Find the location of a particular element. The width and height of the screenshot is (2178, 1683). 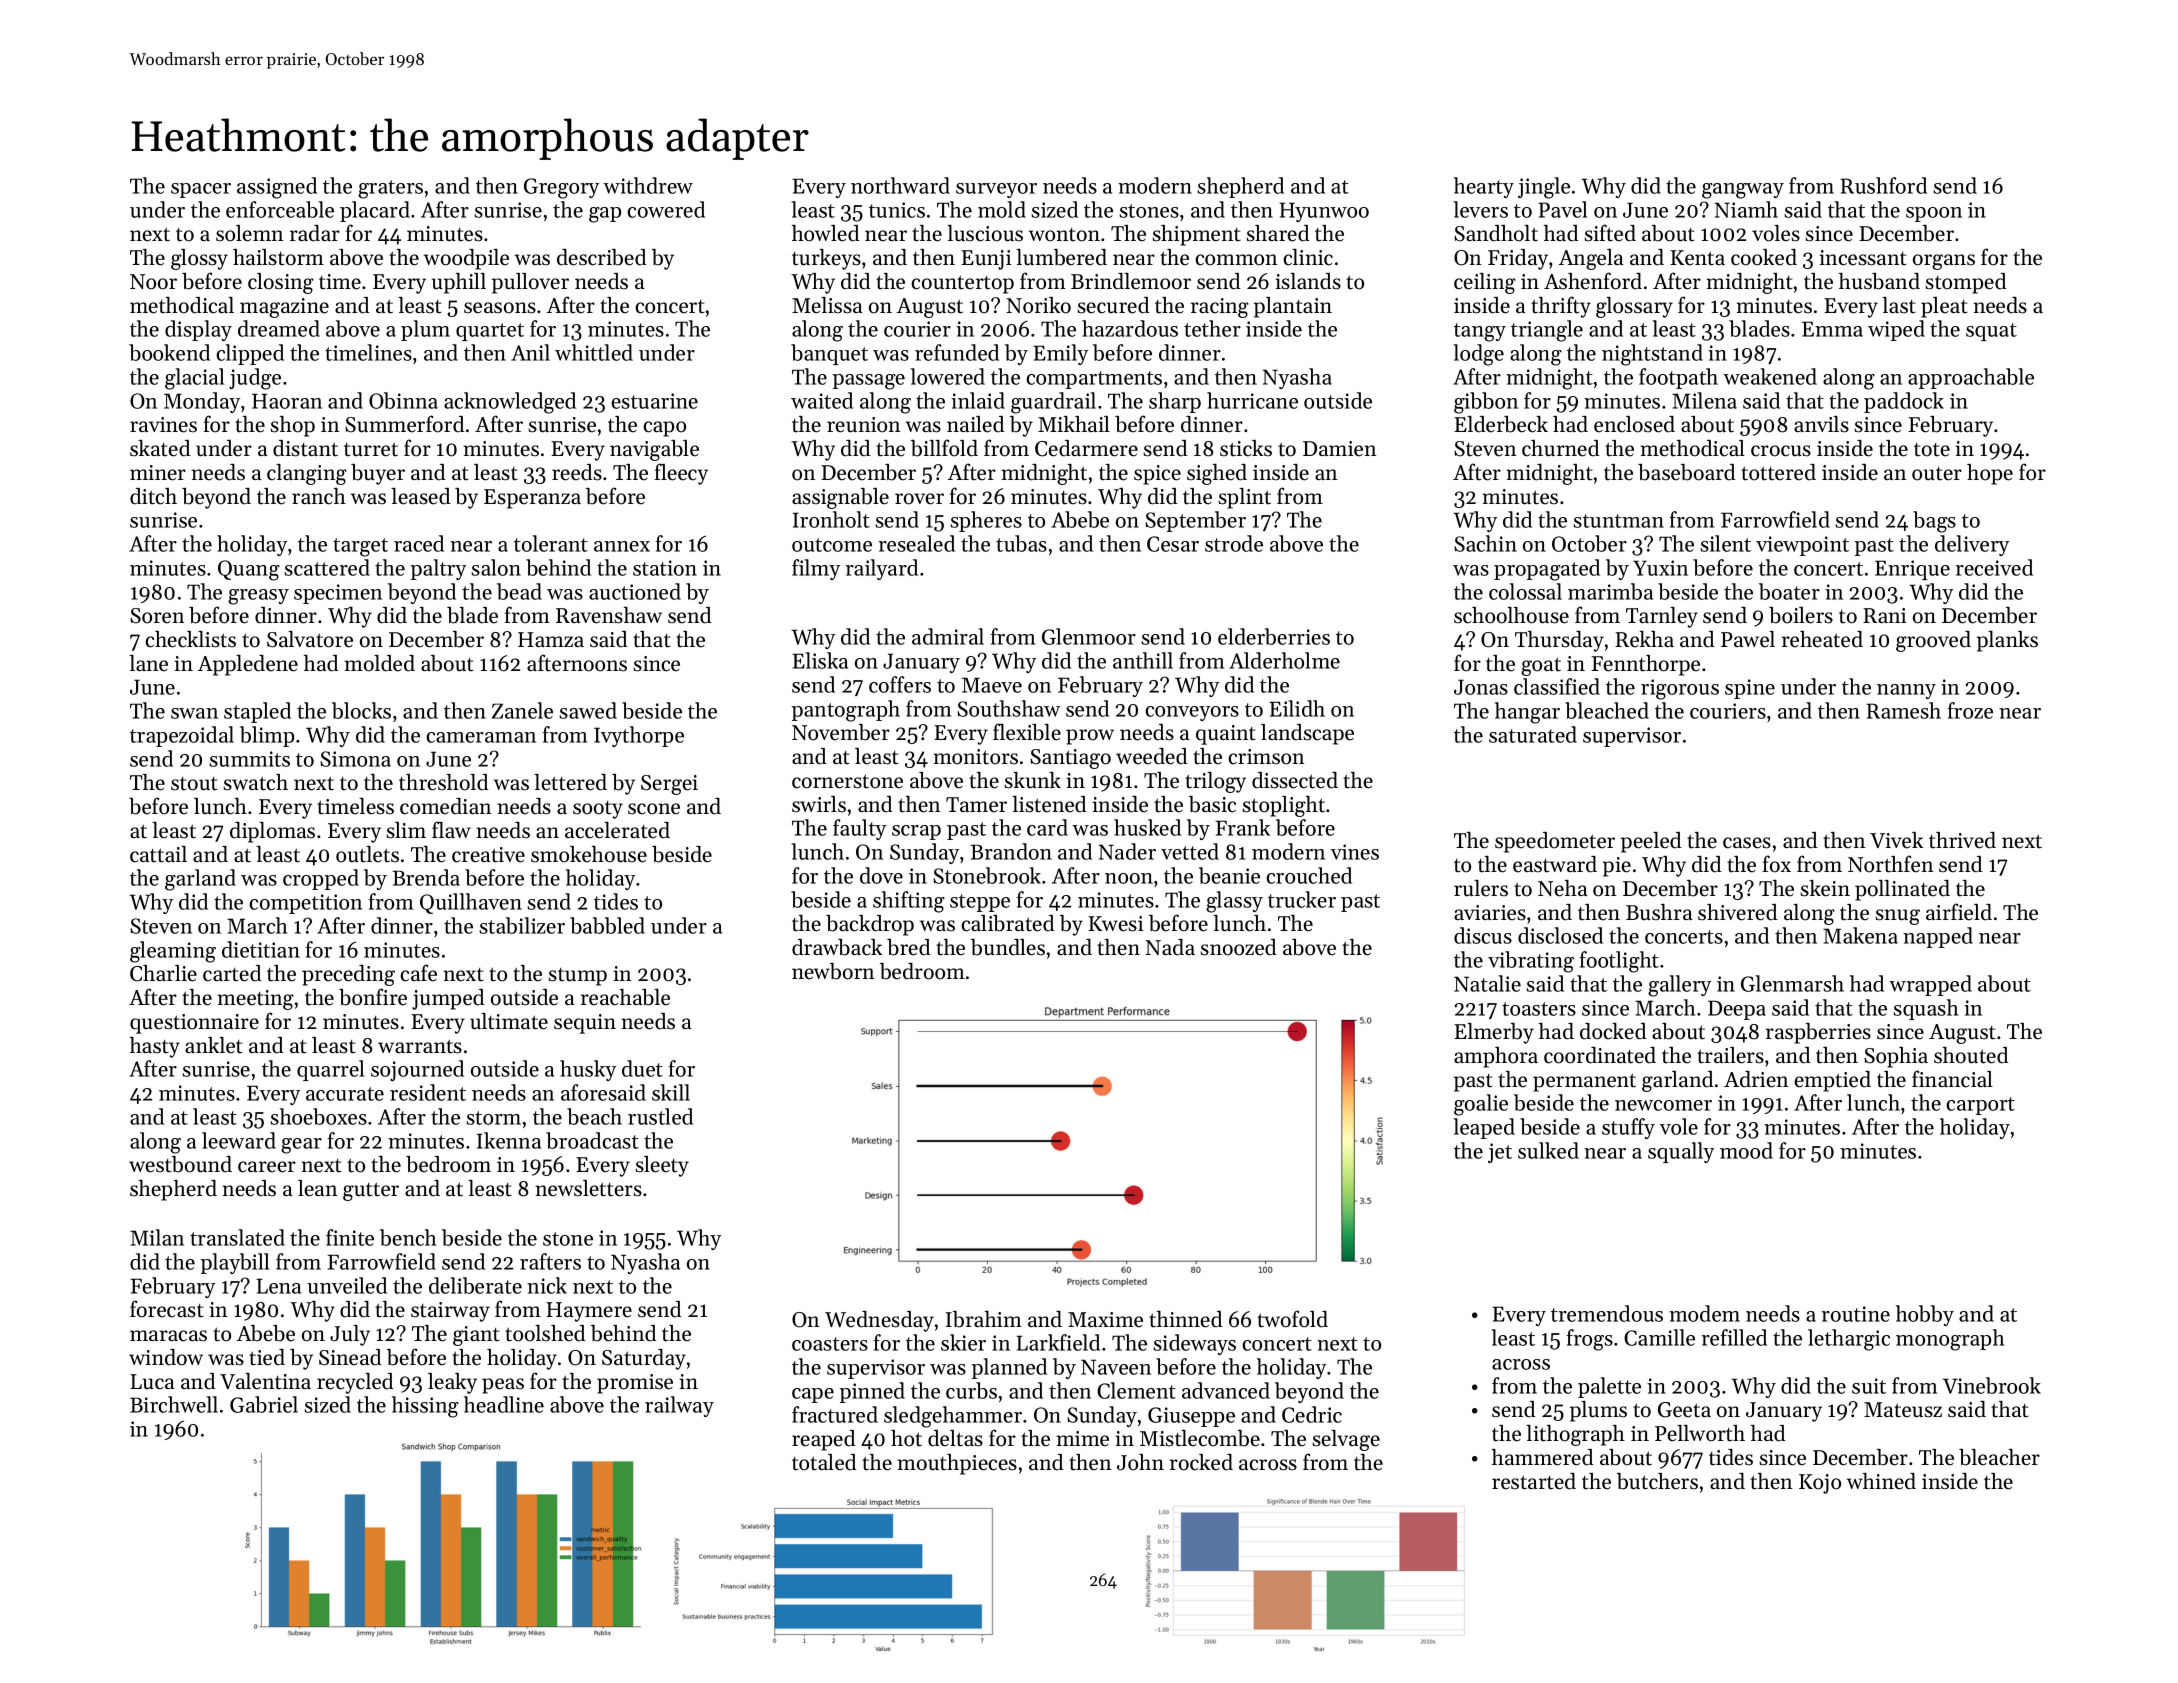

surveyor is located at coordinates (996, 190).
